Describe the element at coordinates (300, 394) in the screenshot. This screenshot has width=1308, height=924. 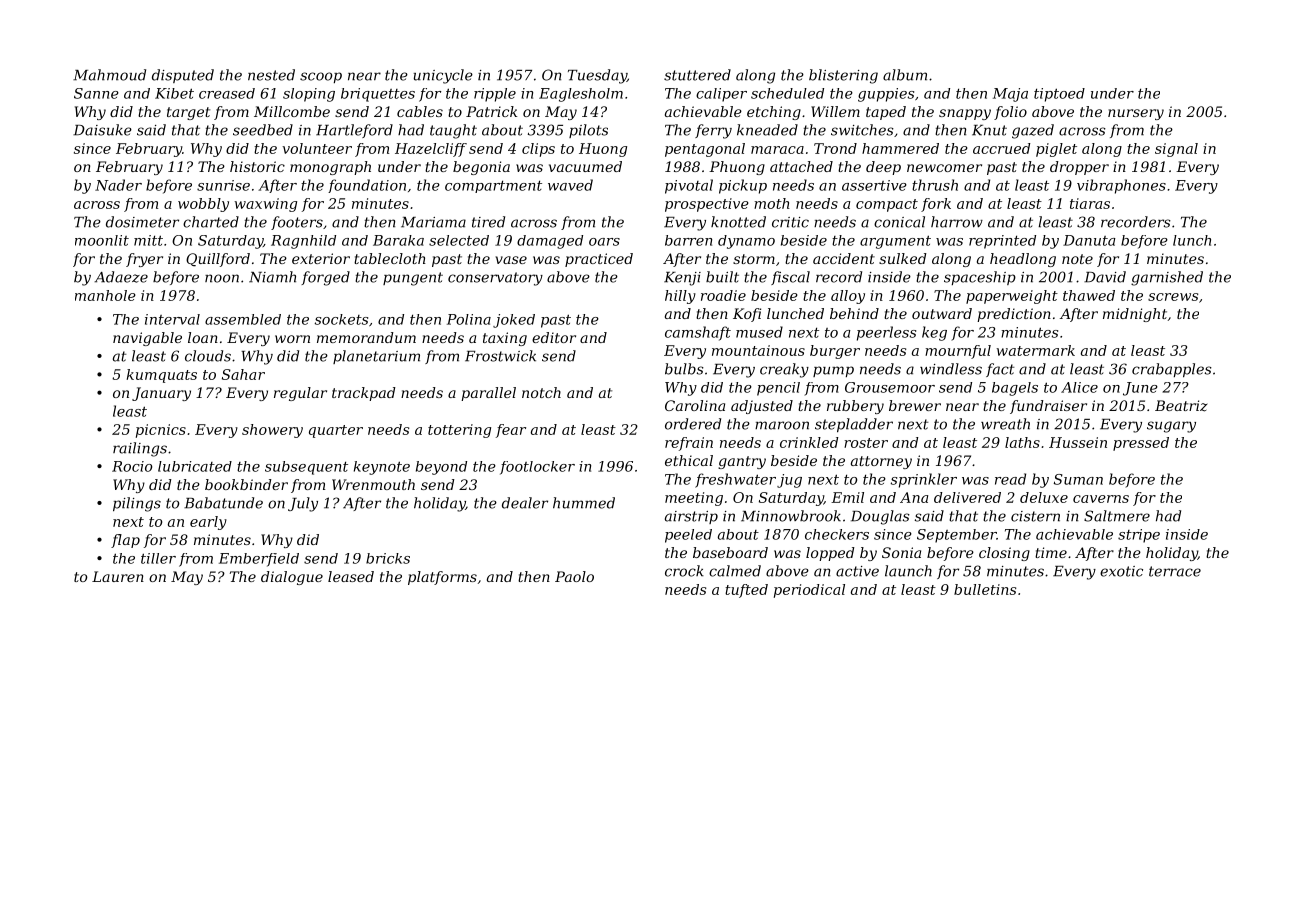
I see `regular` at that location.
